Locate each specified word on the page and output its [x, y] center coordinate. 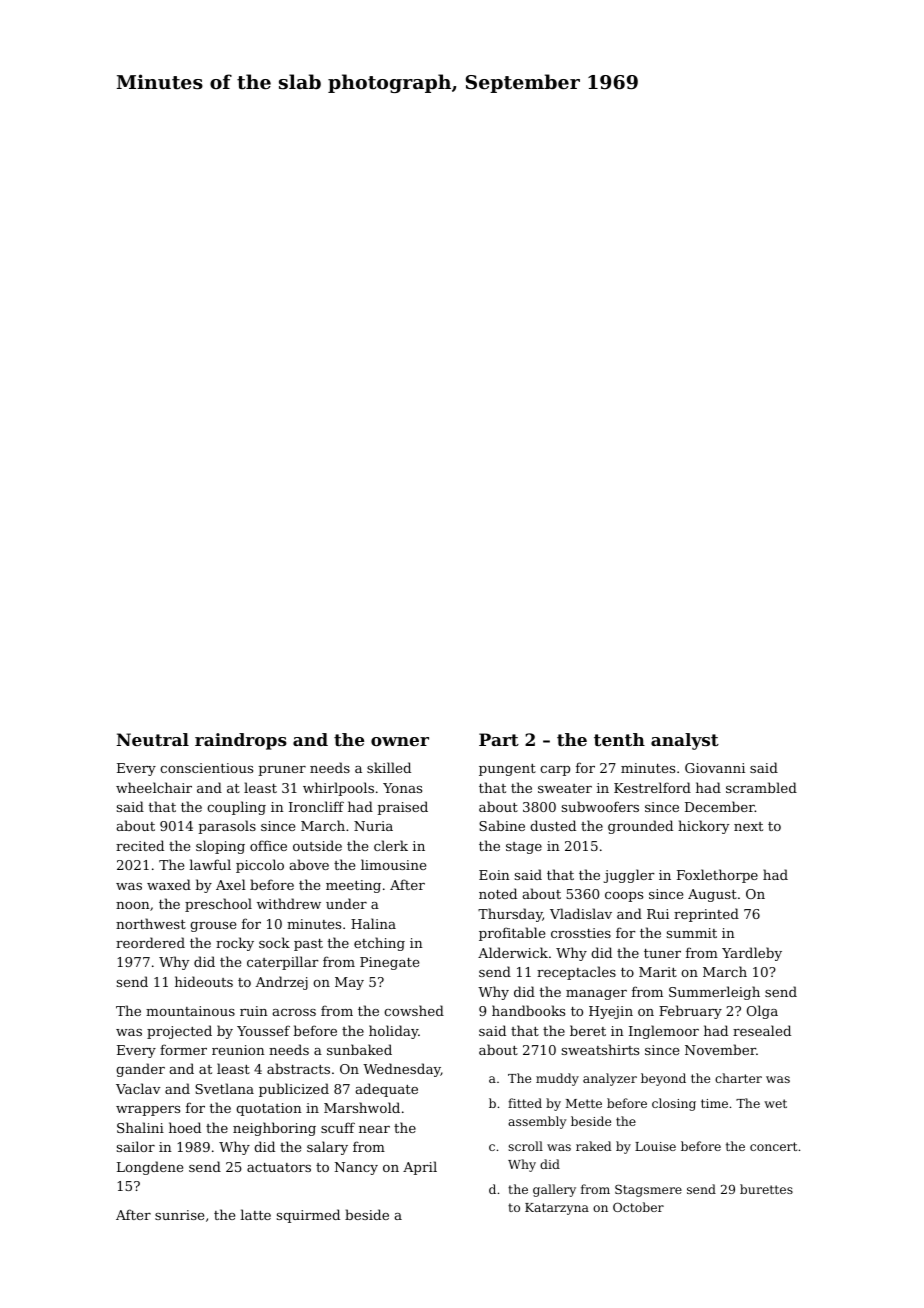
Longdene [150, 1168]
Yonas [402, 788]
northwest [151, 923]
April [420, 1168]
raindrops [241, 741]
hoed [185, 1127]
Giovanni [715, 768]
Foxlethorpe [717, 876]
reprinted [706, 915]
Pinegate [389, 963]
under [346, 903]
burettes [766, 1189]
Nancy [356, 1168]
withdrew [289, 903]
